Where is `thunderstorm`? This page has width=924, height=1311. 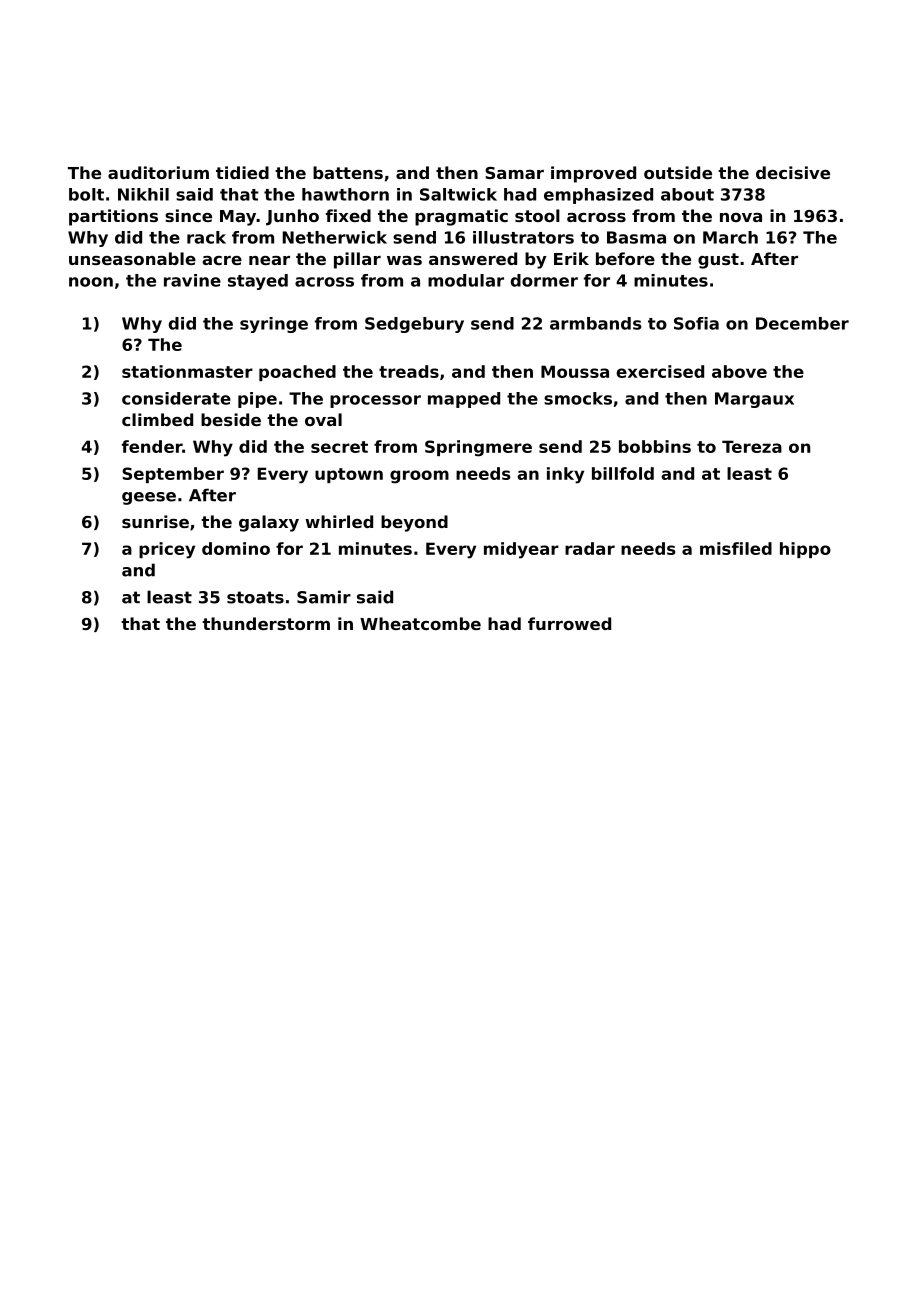
thunderstorm is located at coordinates (266, 623).
